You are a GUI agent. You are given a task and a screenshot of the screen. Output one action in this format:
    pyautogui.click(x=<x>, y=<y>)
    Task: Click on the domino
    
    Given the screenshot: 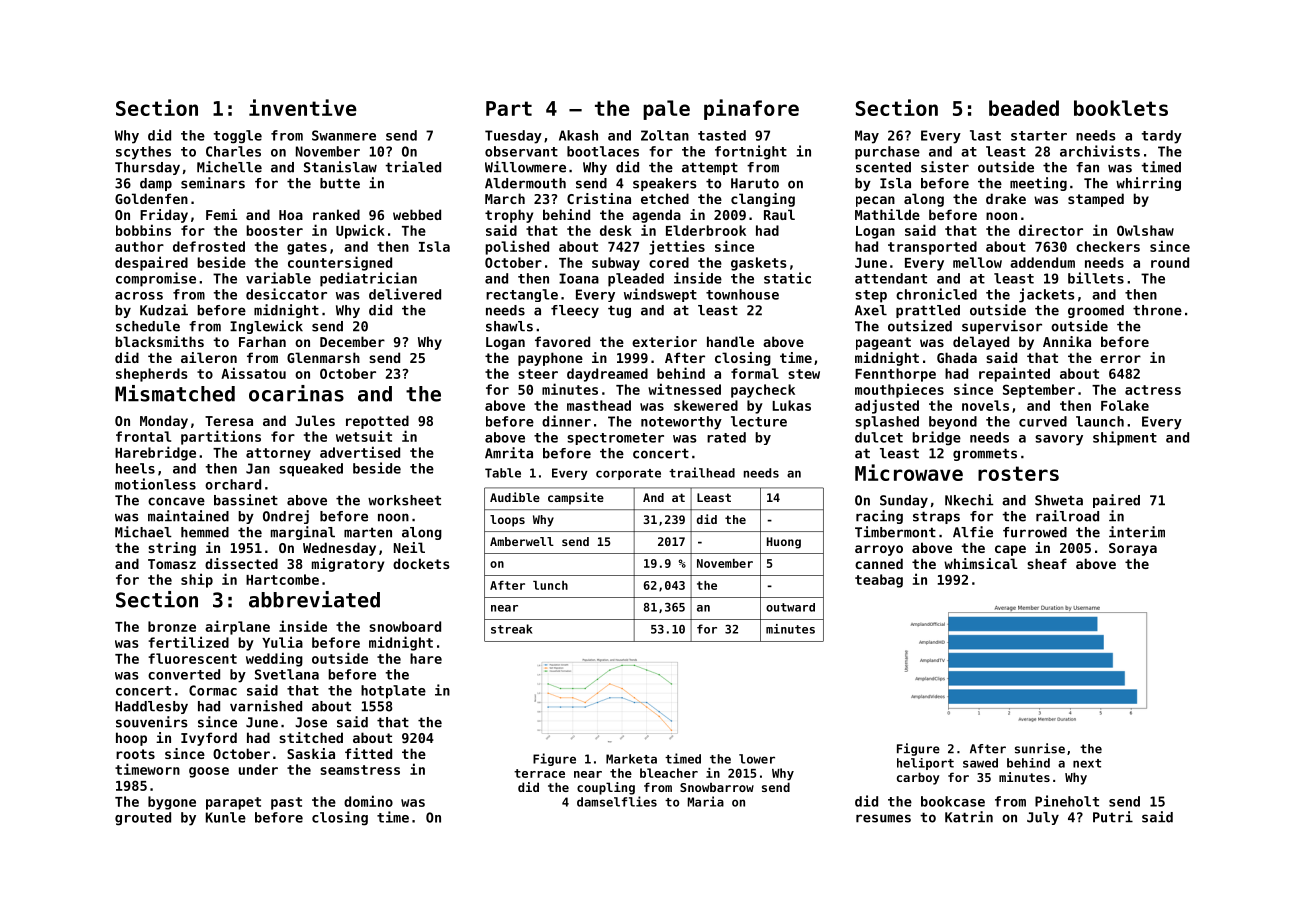 What is the action you would take?
    pyautogui.click(x=368, y=801)
